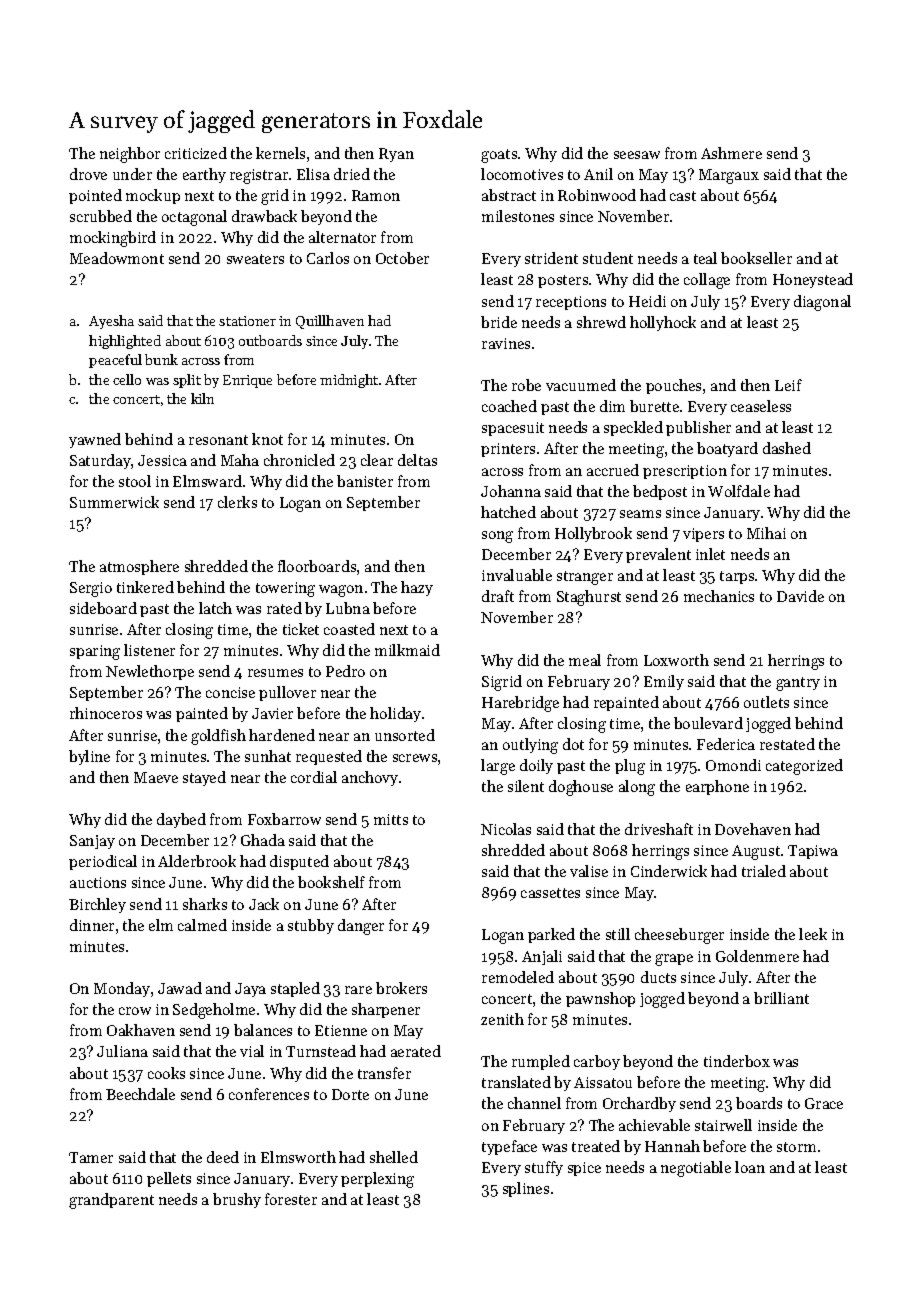  What do you see at coordinates (498, 596) in the image?
I see `draft` at bounding box center [498, 596].
